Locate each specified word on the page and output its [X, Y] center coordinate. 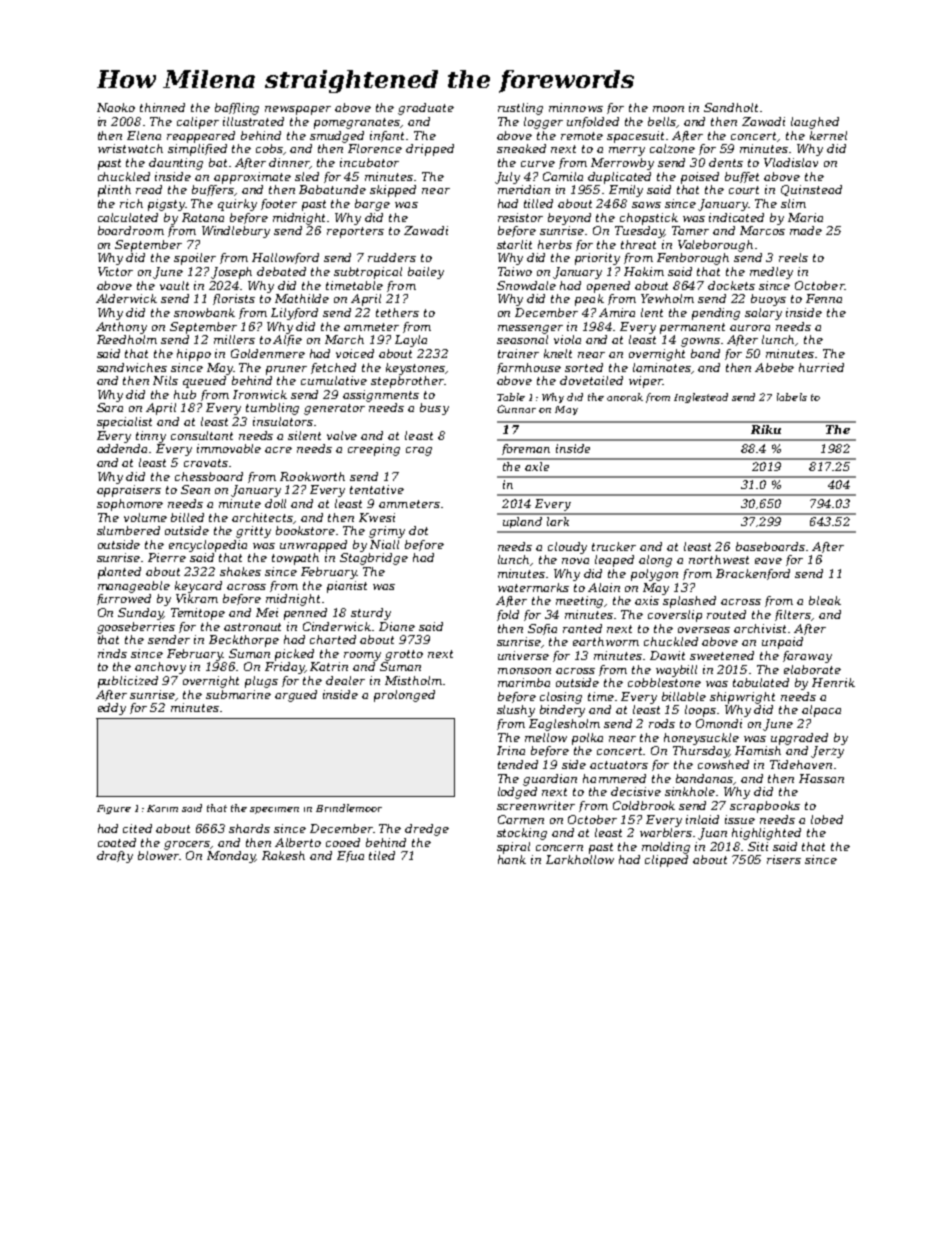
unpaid [782, 643]
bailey [426, 273]
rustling [520, 109]
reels [793, 257]
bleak [825, 600]
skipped [393, 191]
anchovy [160, 668]
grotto [404, 655]
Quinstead [811, 190]
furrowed [124, 599]
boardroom [131, 230]
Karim [162, 808]
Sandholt [731, 107]
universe [523, 655]
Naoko [116, 107]
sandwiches [132, 367]
